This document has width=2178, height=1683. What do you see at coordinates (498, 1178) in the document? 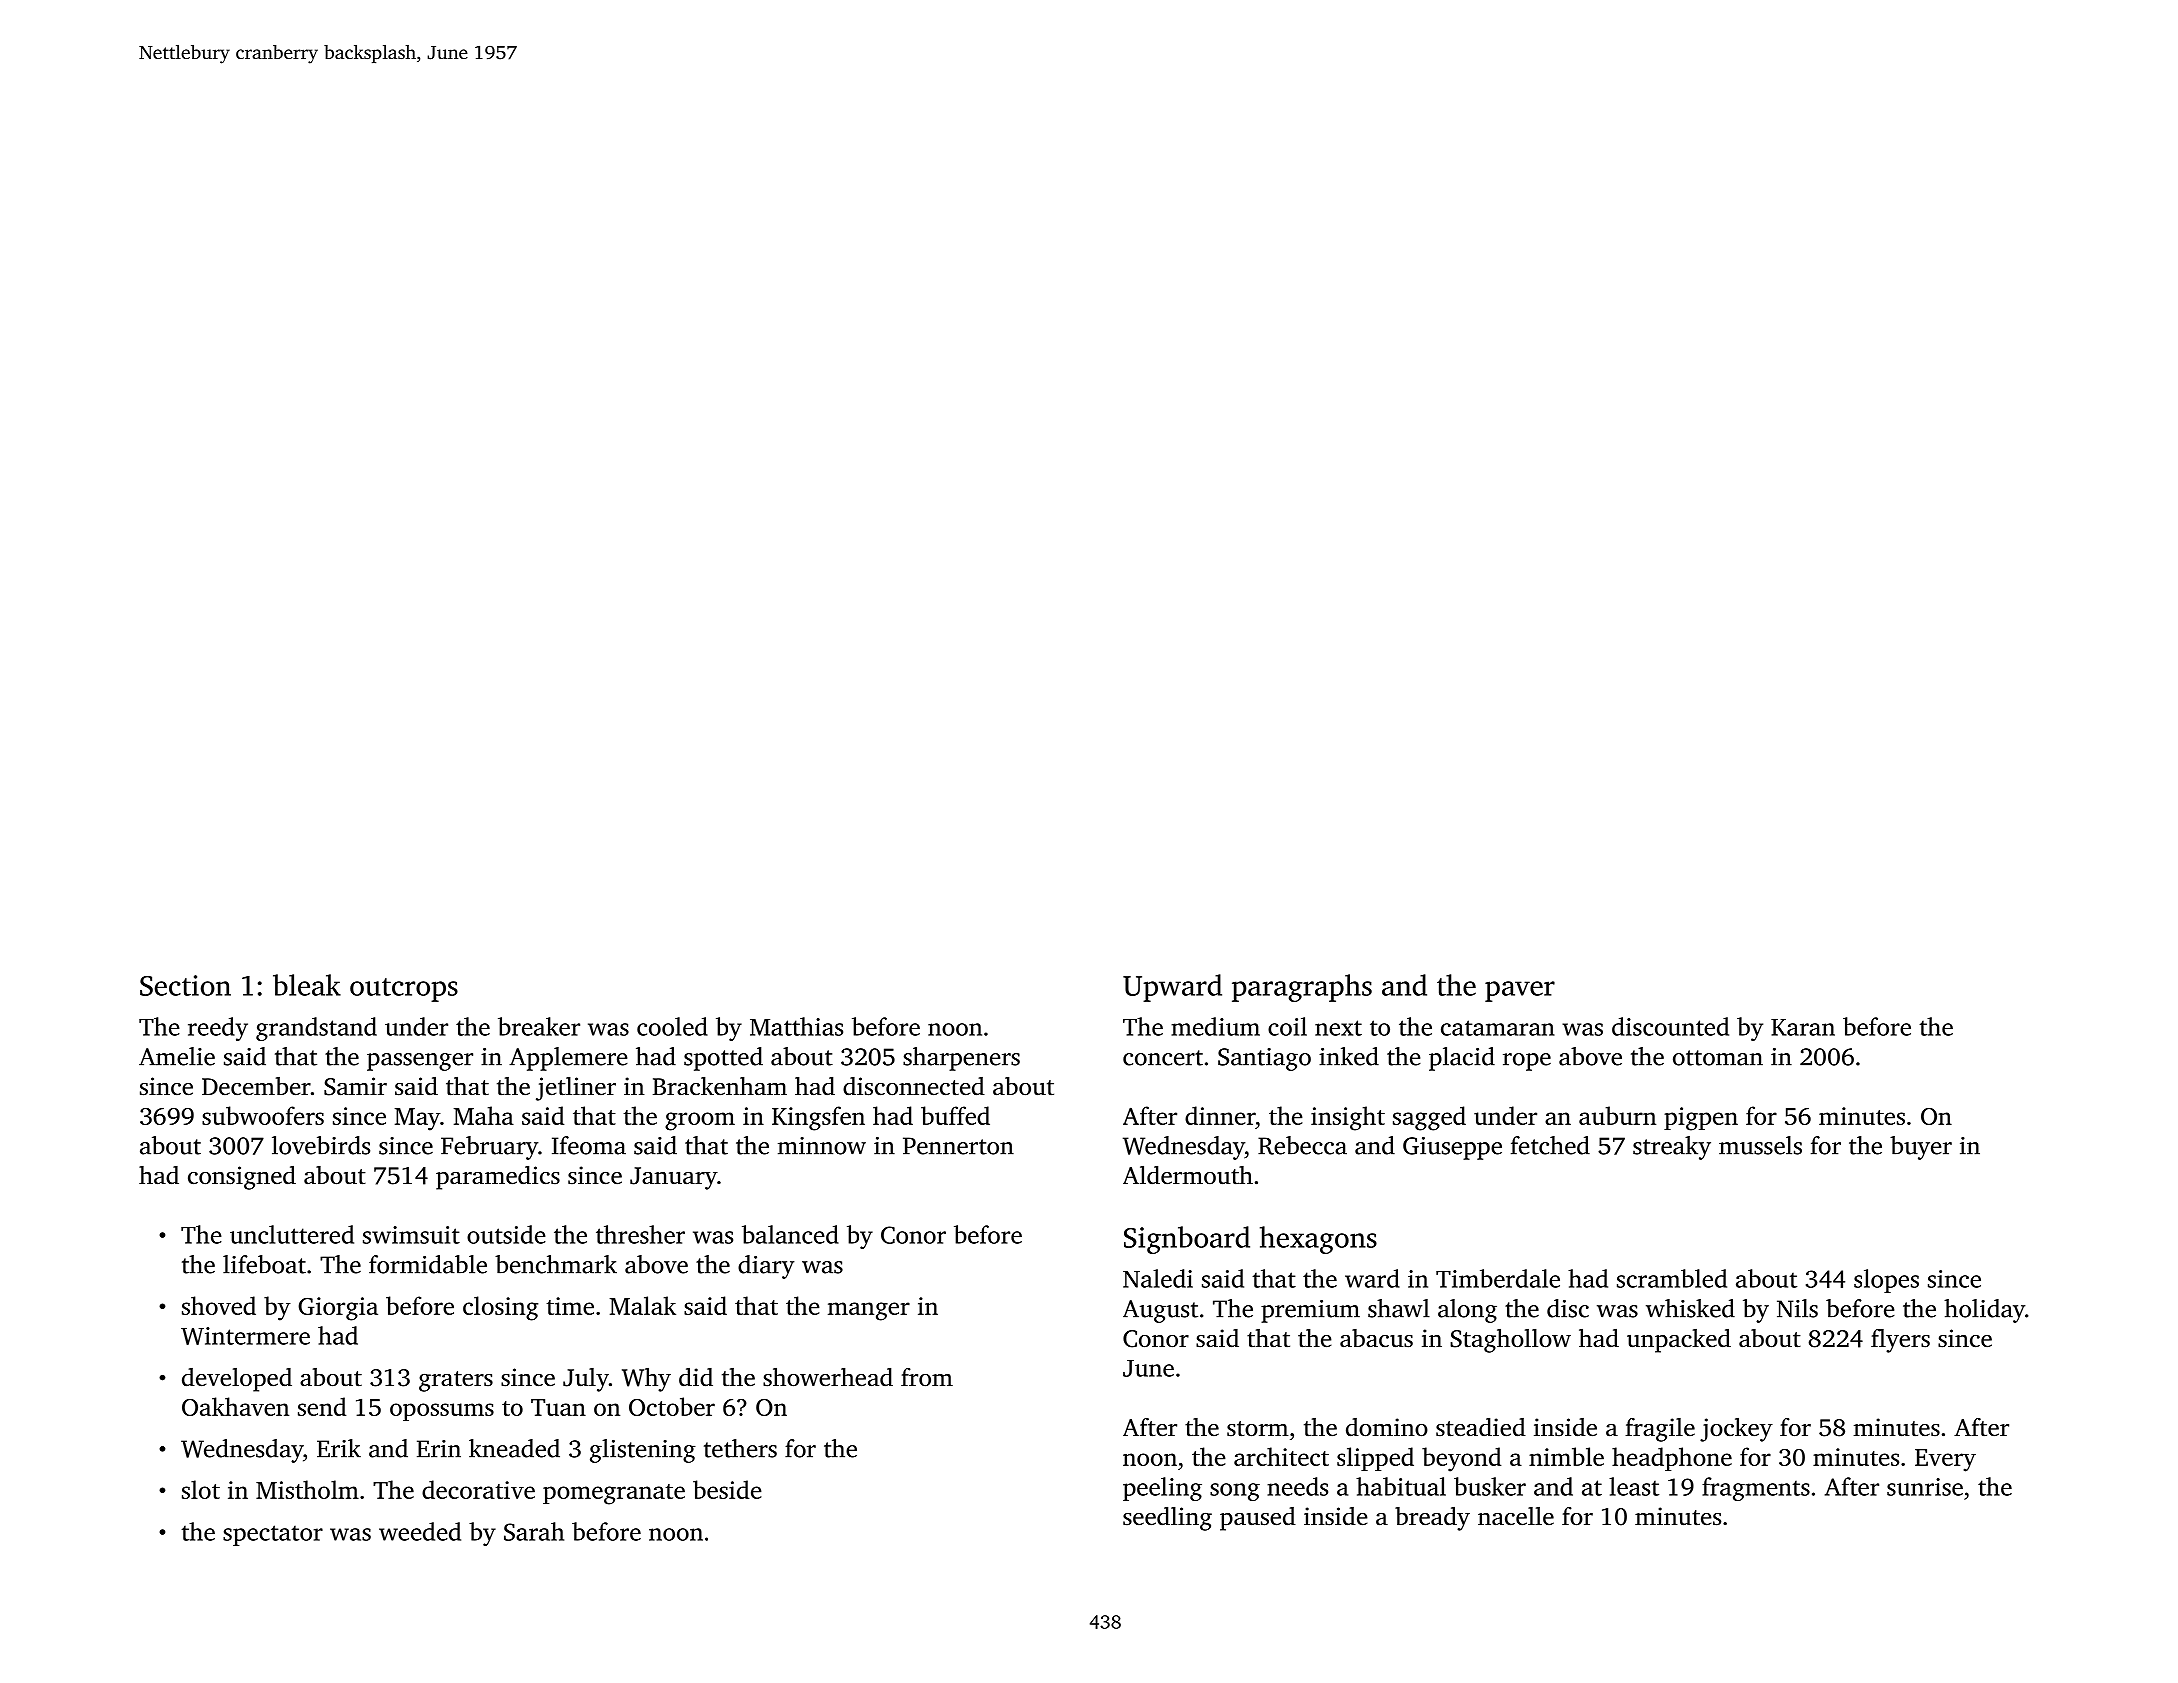
I see `paramedics` at bounding box center [498, 1178].
